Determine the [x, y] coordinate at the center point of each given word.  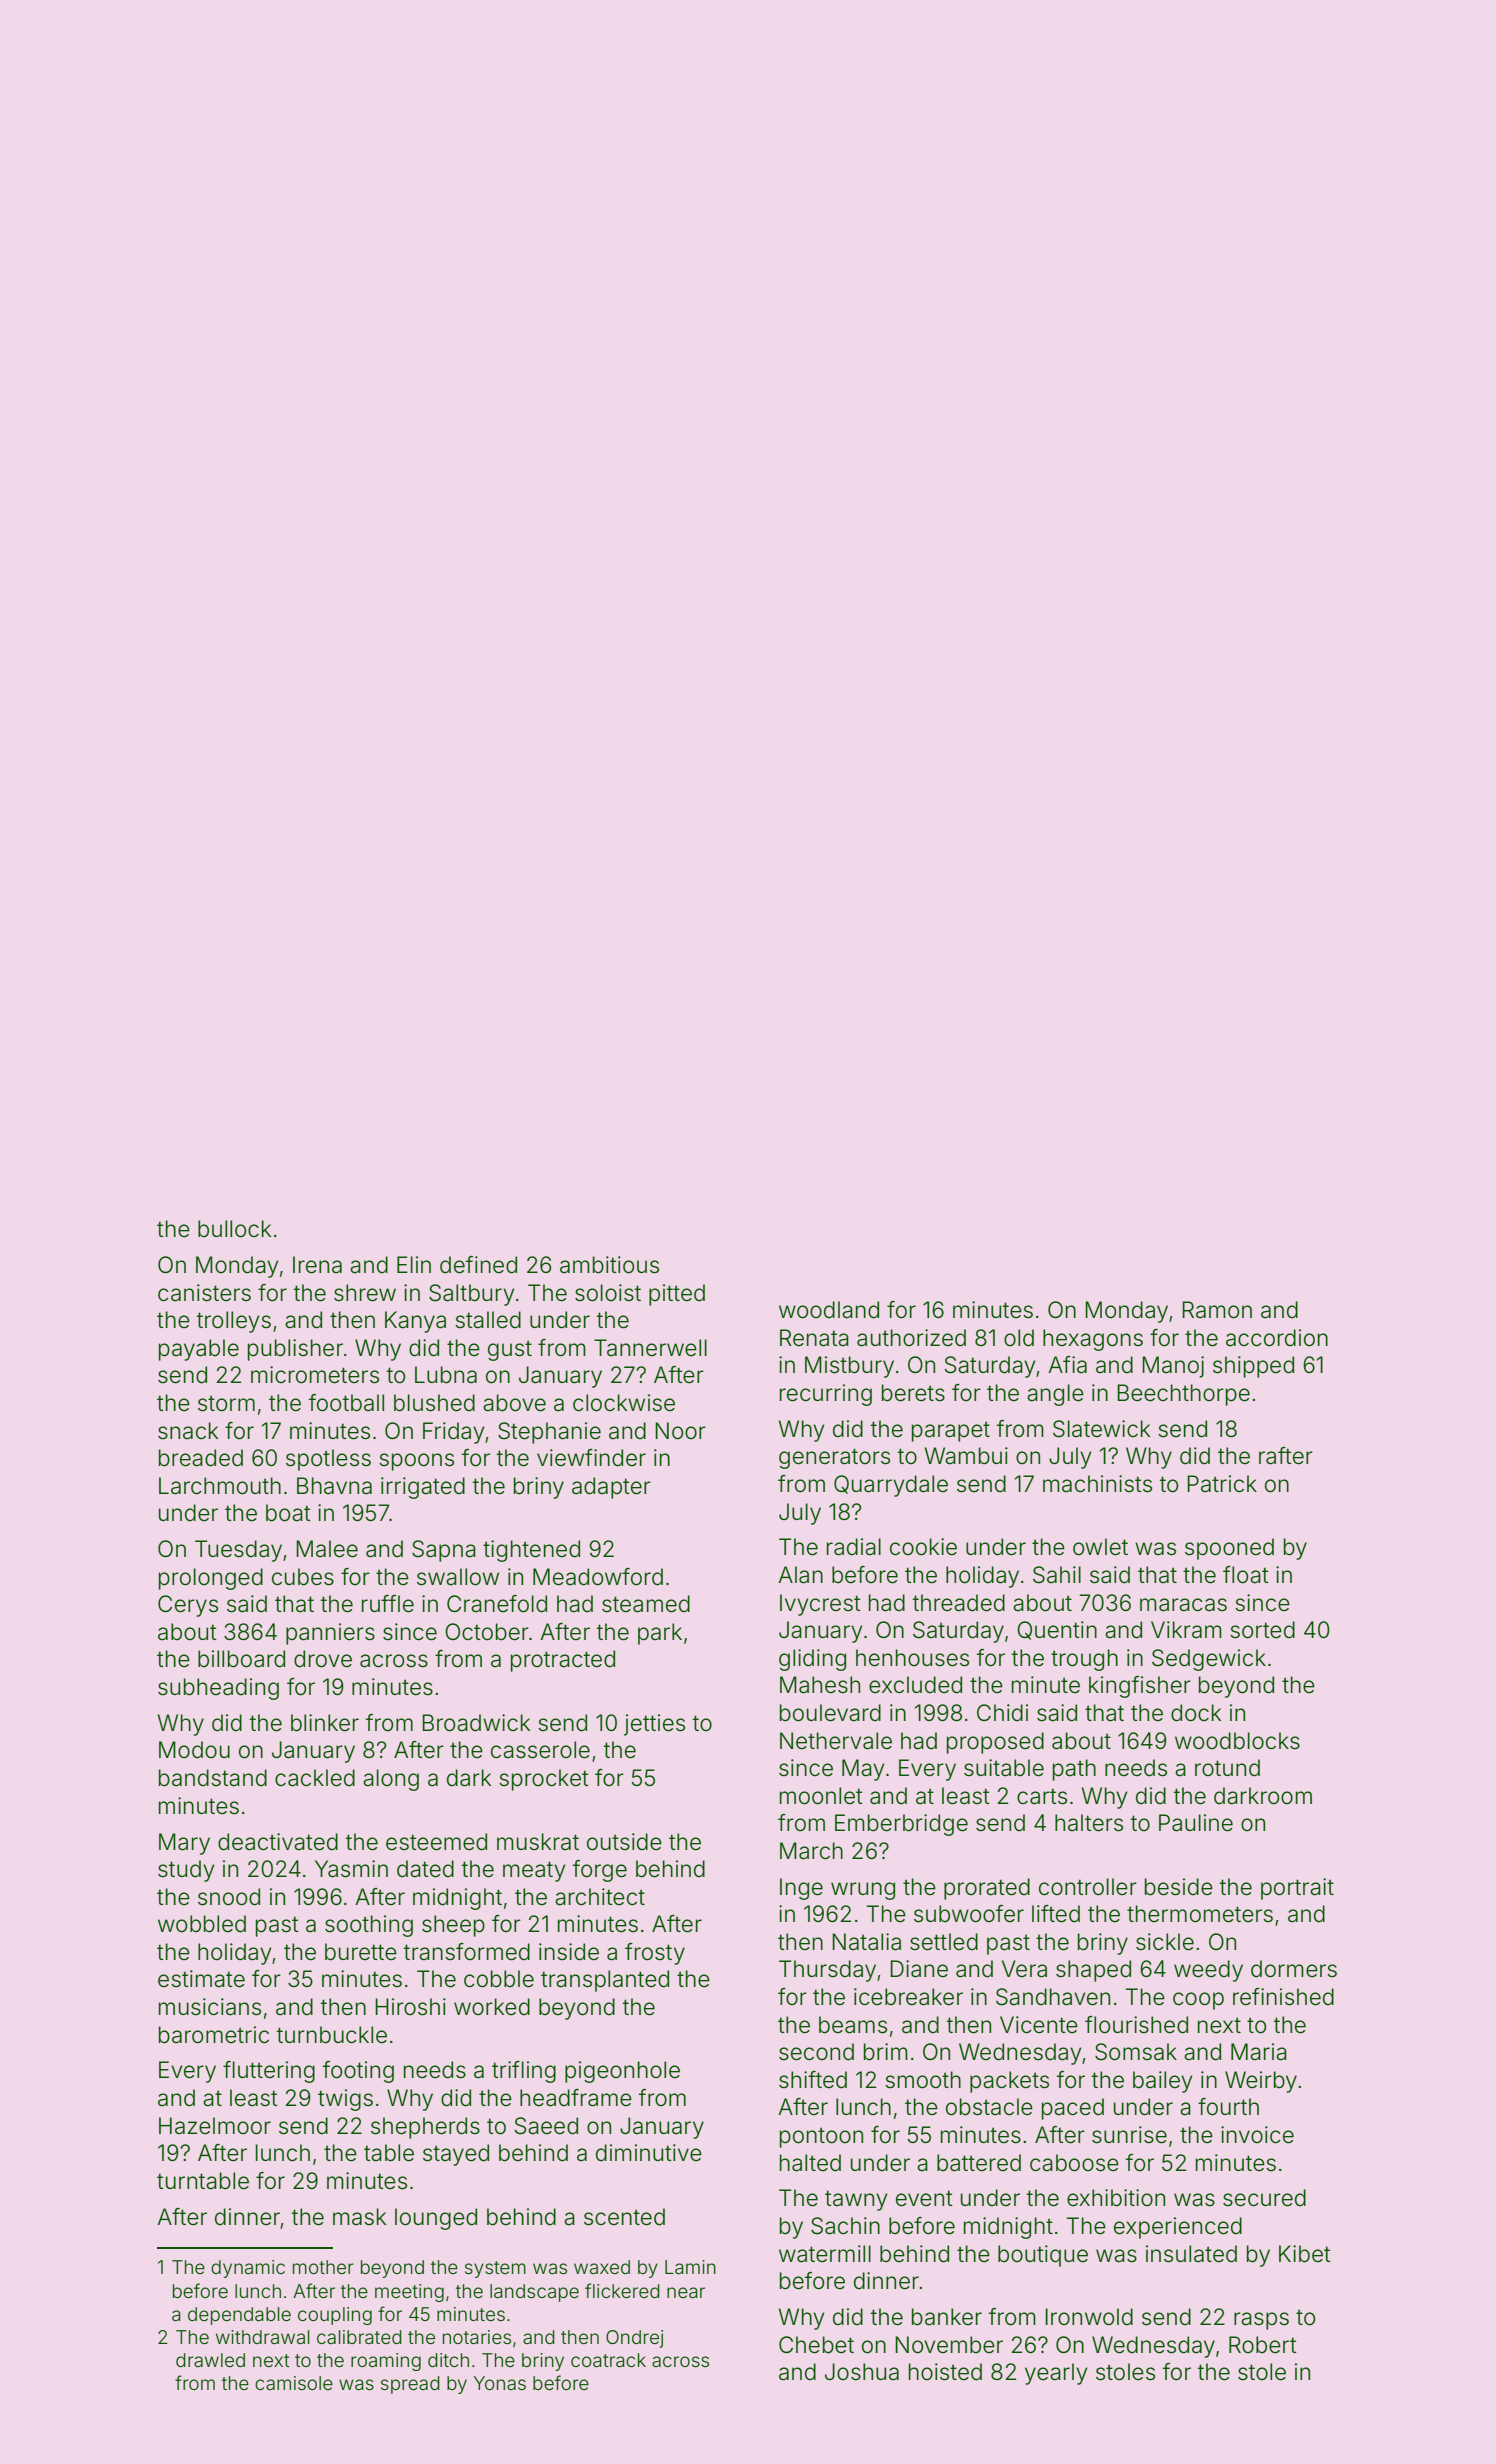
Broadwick [476, 1723]
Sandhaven [1053, 1997]
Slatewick [1101, 1429]
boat [288, 1513]
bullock [234, 1229]
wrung [863, 1891]
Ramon [1217, 1310]
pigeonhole [622, 2072]
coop [1198, 2001]
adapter [611, 1488]
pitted [677, 1295]
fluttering [269, 2072]
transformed [467, 1952]
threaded [959, 1603]
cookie [923, 1547]
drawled [210, 2360]
